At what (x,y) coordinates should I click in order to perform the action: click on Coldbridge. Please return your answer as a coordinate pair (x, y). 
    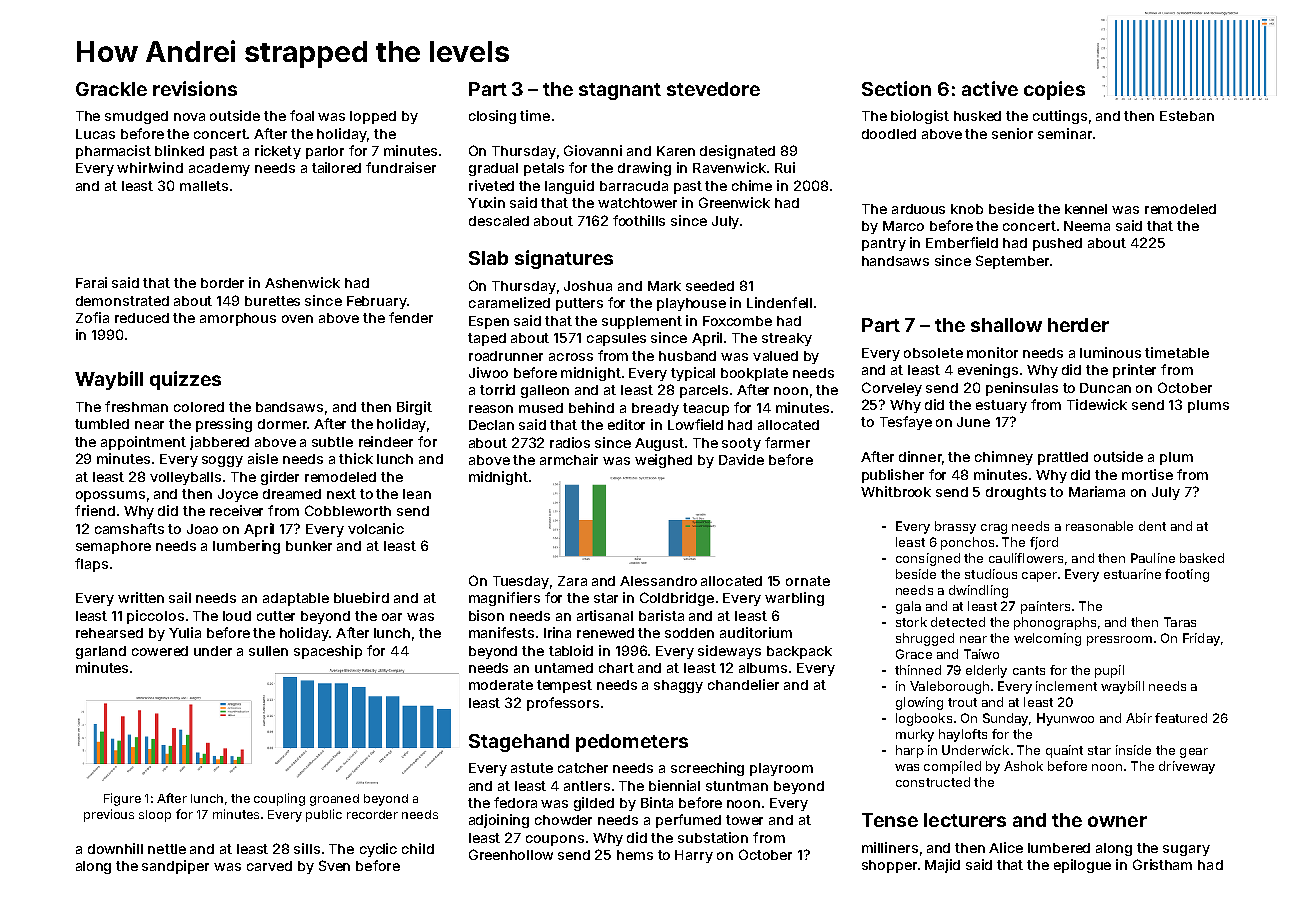
    Looking at the image, I should click on (677, 599).
